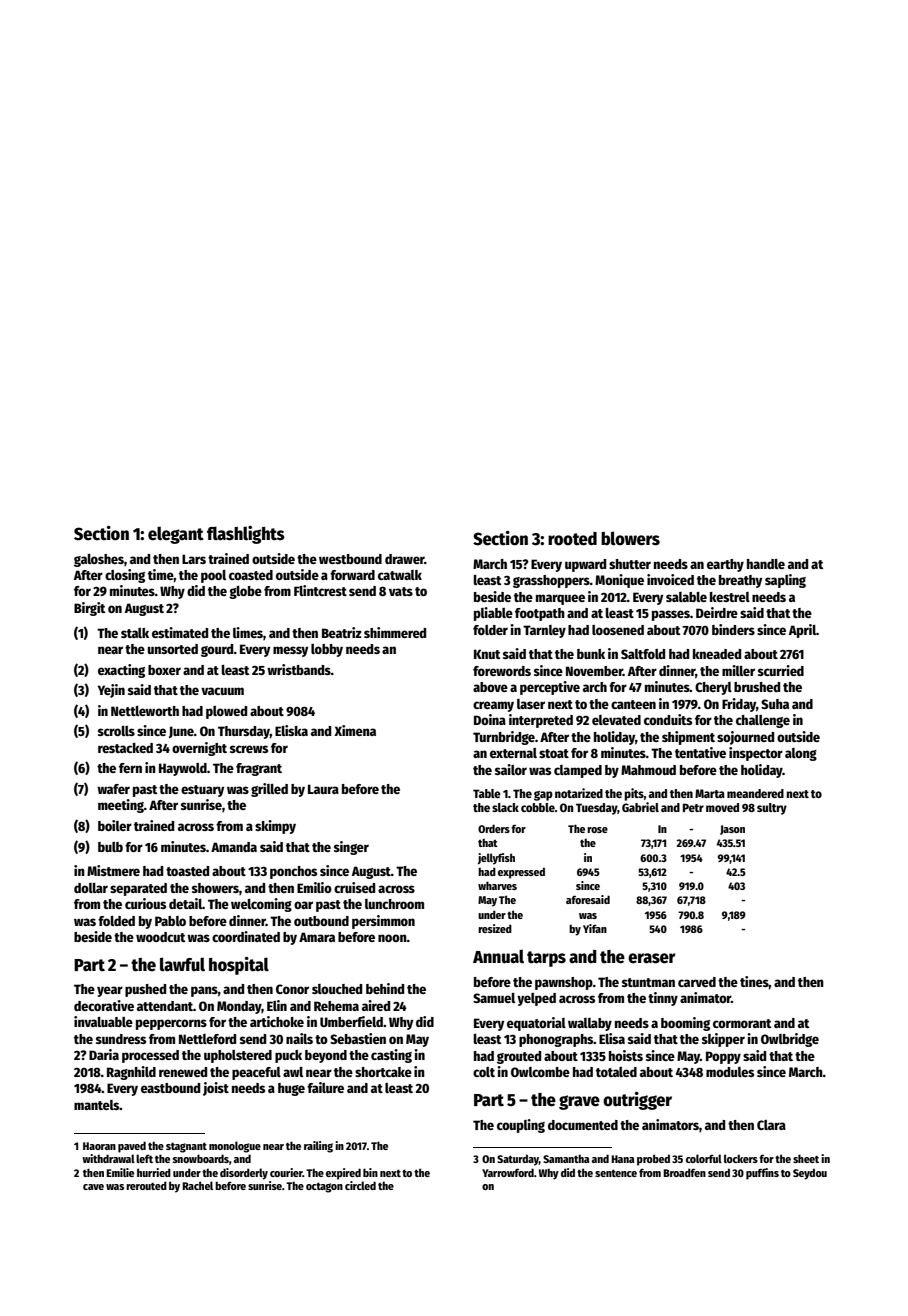 This screenshot has height=1316, width=908. Describe the element at coordinates (246, 535) in the screenshot. I see `flashlights` at that location.
